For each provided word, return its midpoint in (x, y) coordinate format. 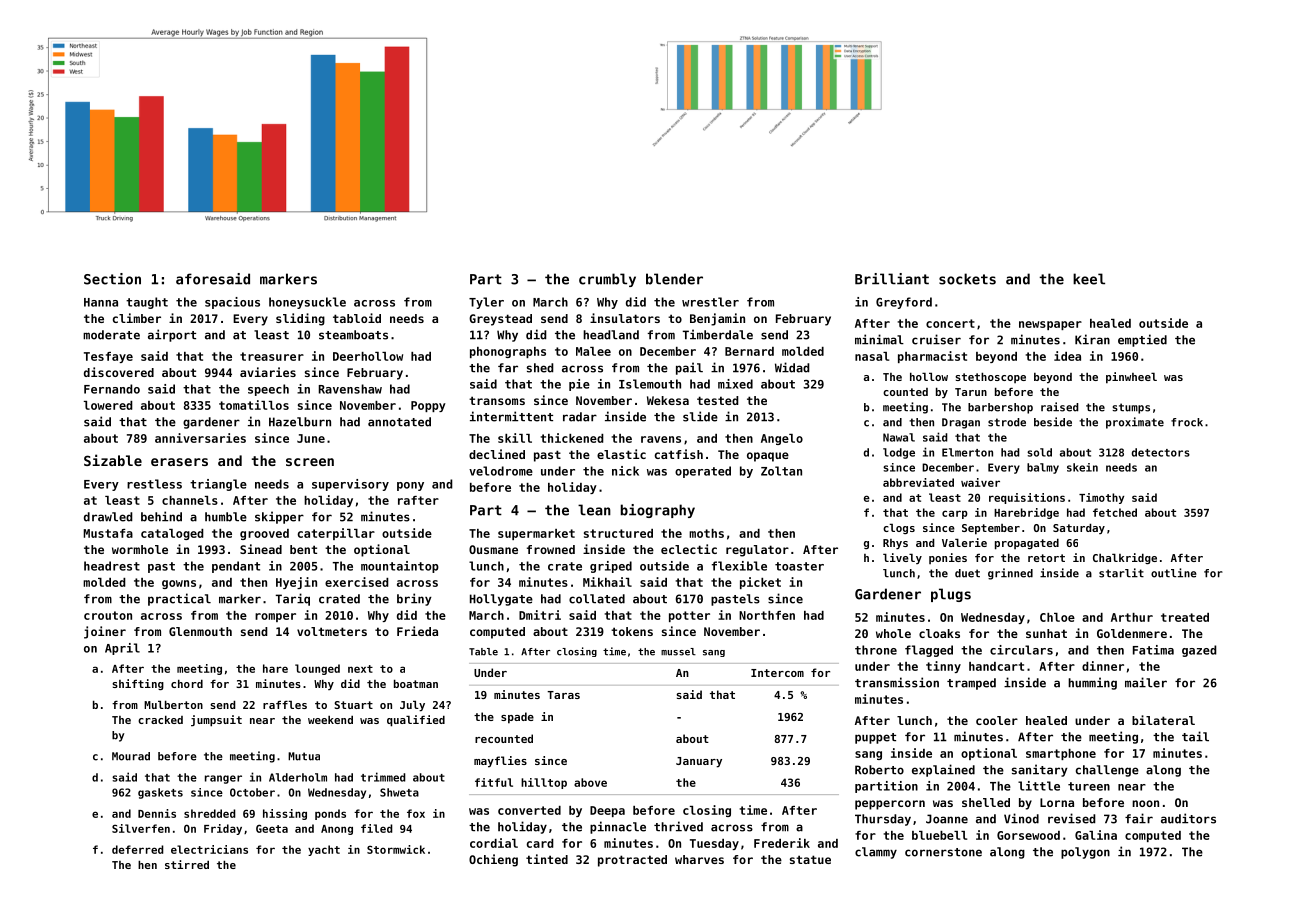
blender (674, 279)
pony (410, 486)
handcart (996, 666)
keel (1089, 279)
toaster (799, 566)
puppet (875, 738)
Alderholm (298, 777)
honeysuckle (307, 303)
